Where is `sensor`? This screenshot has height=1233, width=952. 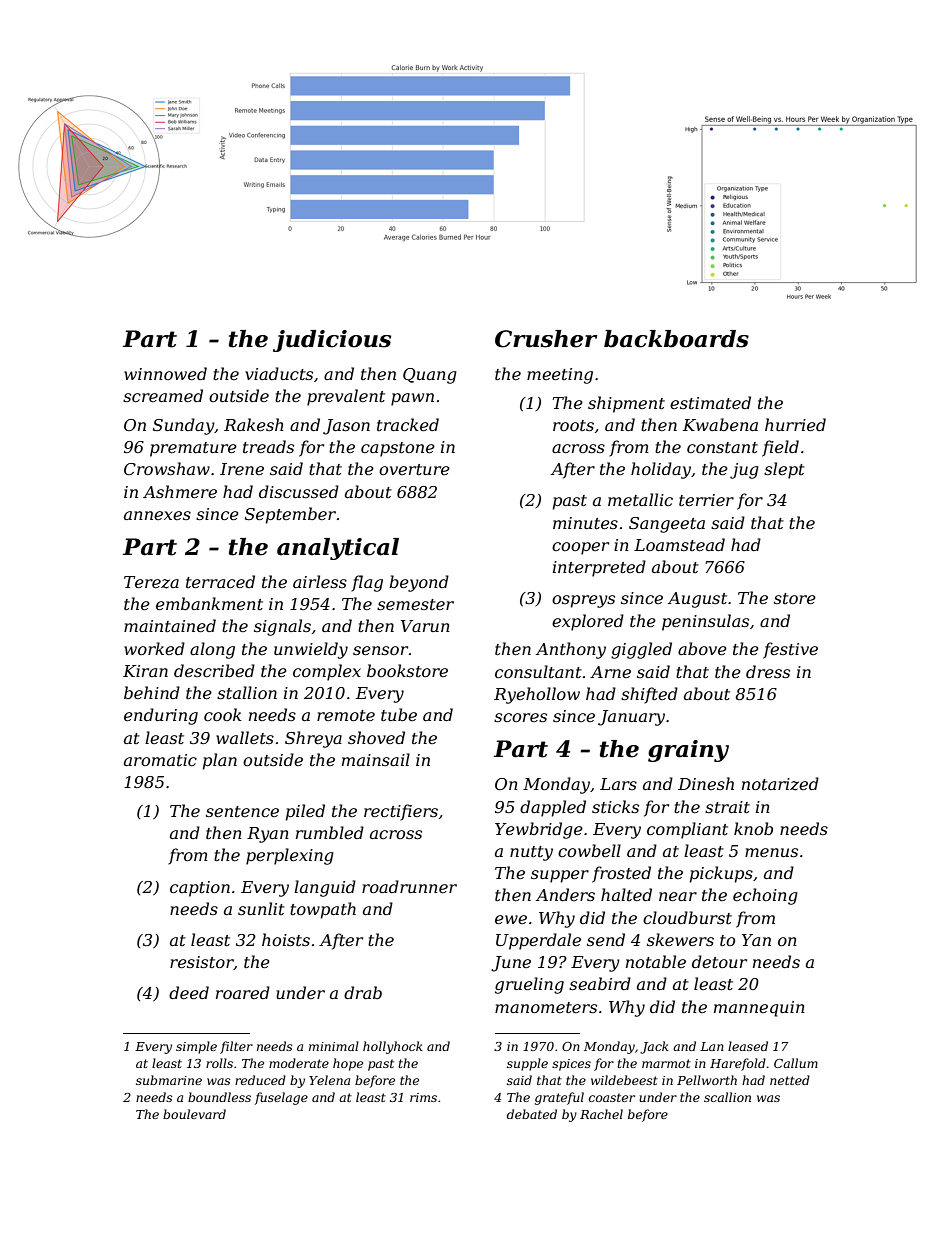
sensor is located at coordinates (380, 650).
